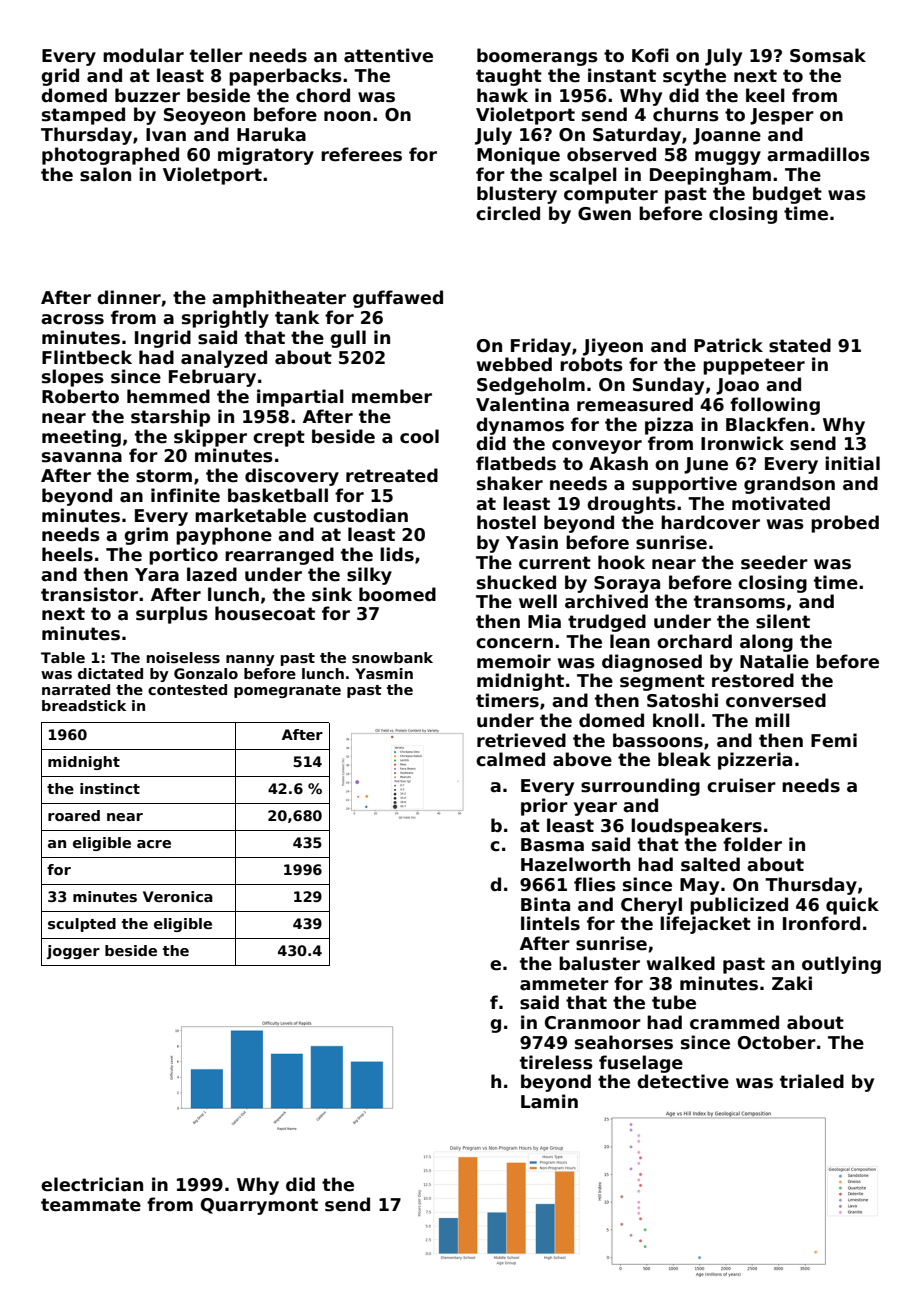 The width and height of the screenshot is (924, 1308). I want to click on salon, so click(105, 174).
